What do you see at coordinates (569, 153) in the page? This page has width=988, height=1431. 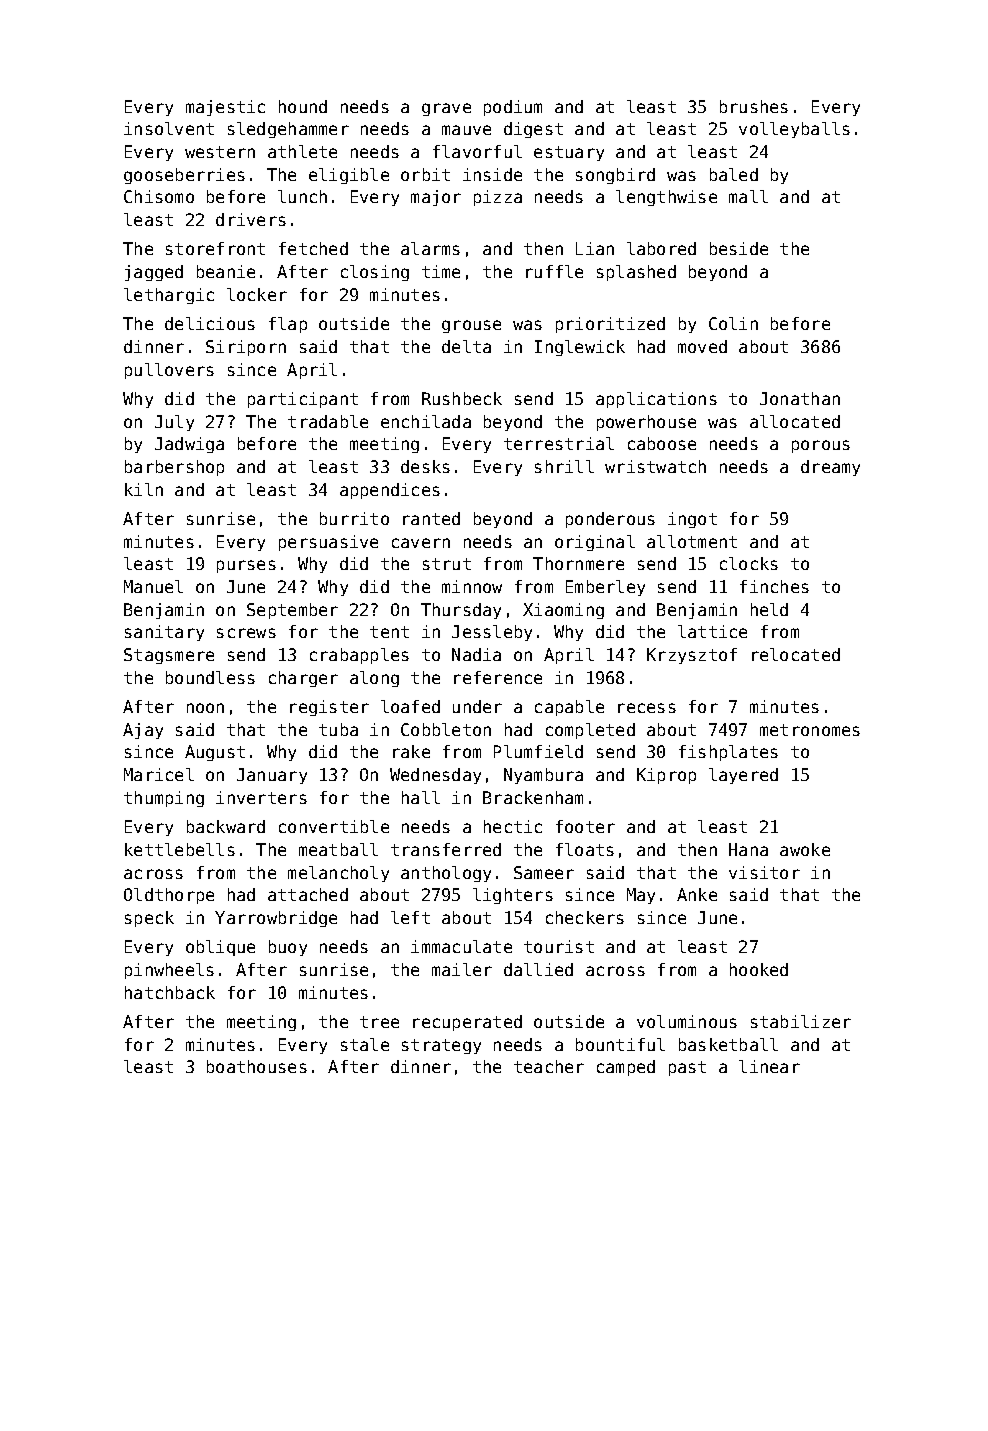 I see `estuary` at bounding box center [569, 153].
